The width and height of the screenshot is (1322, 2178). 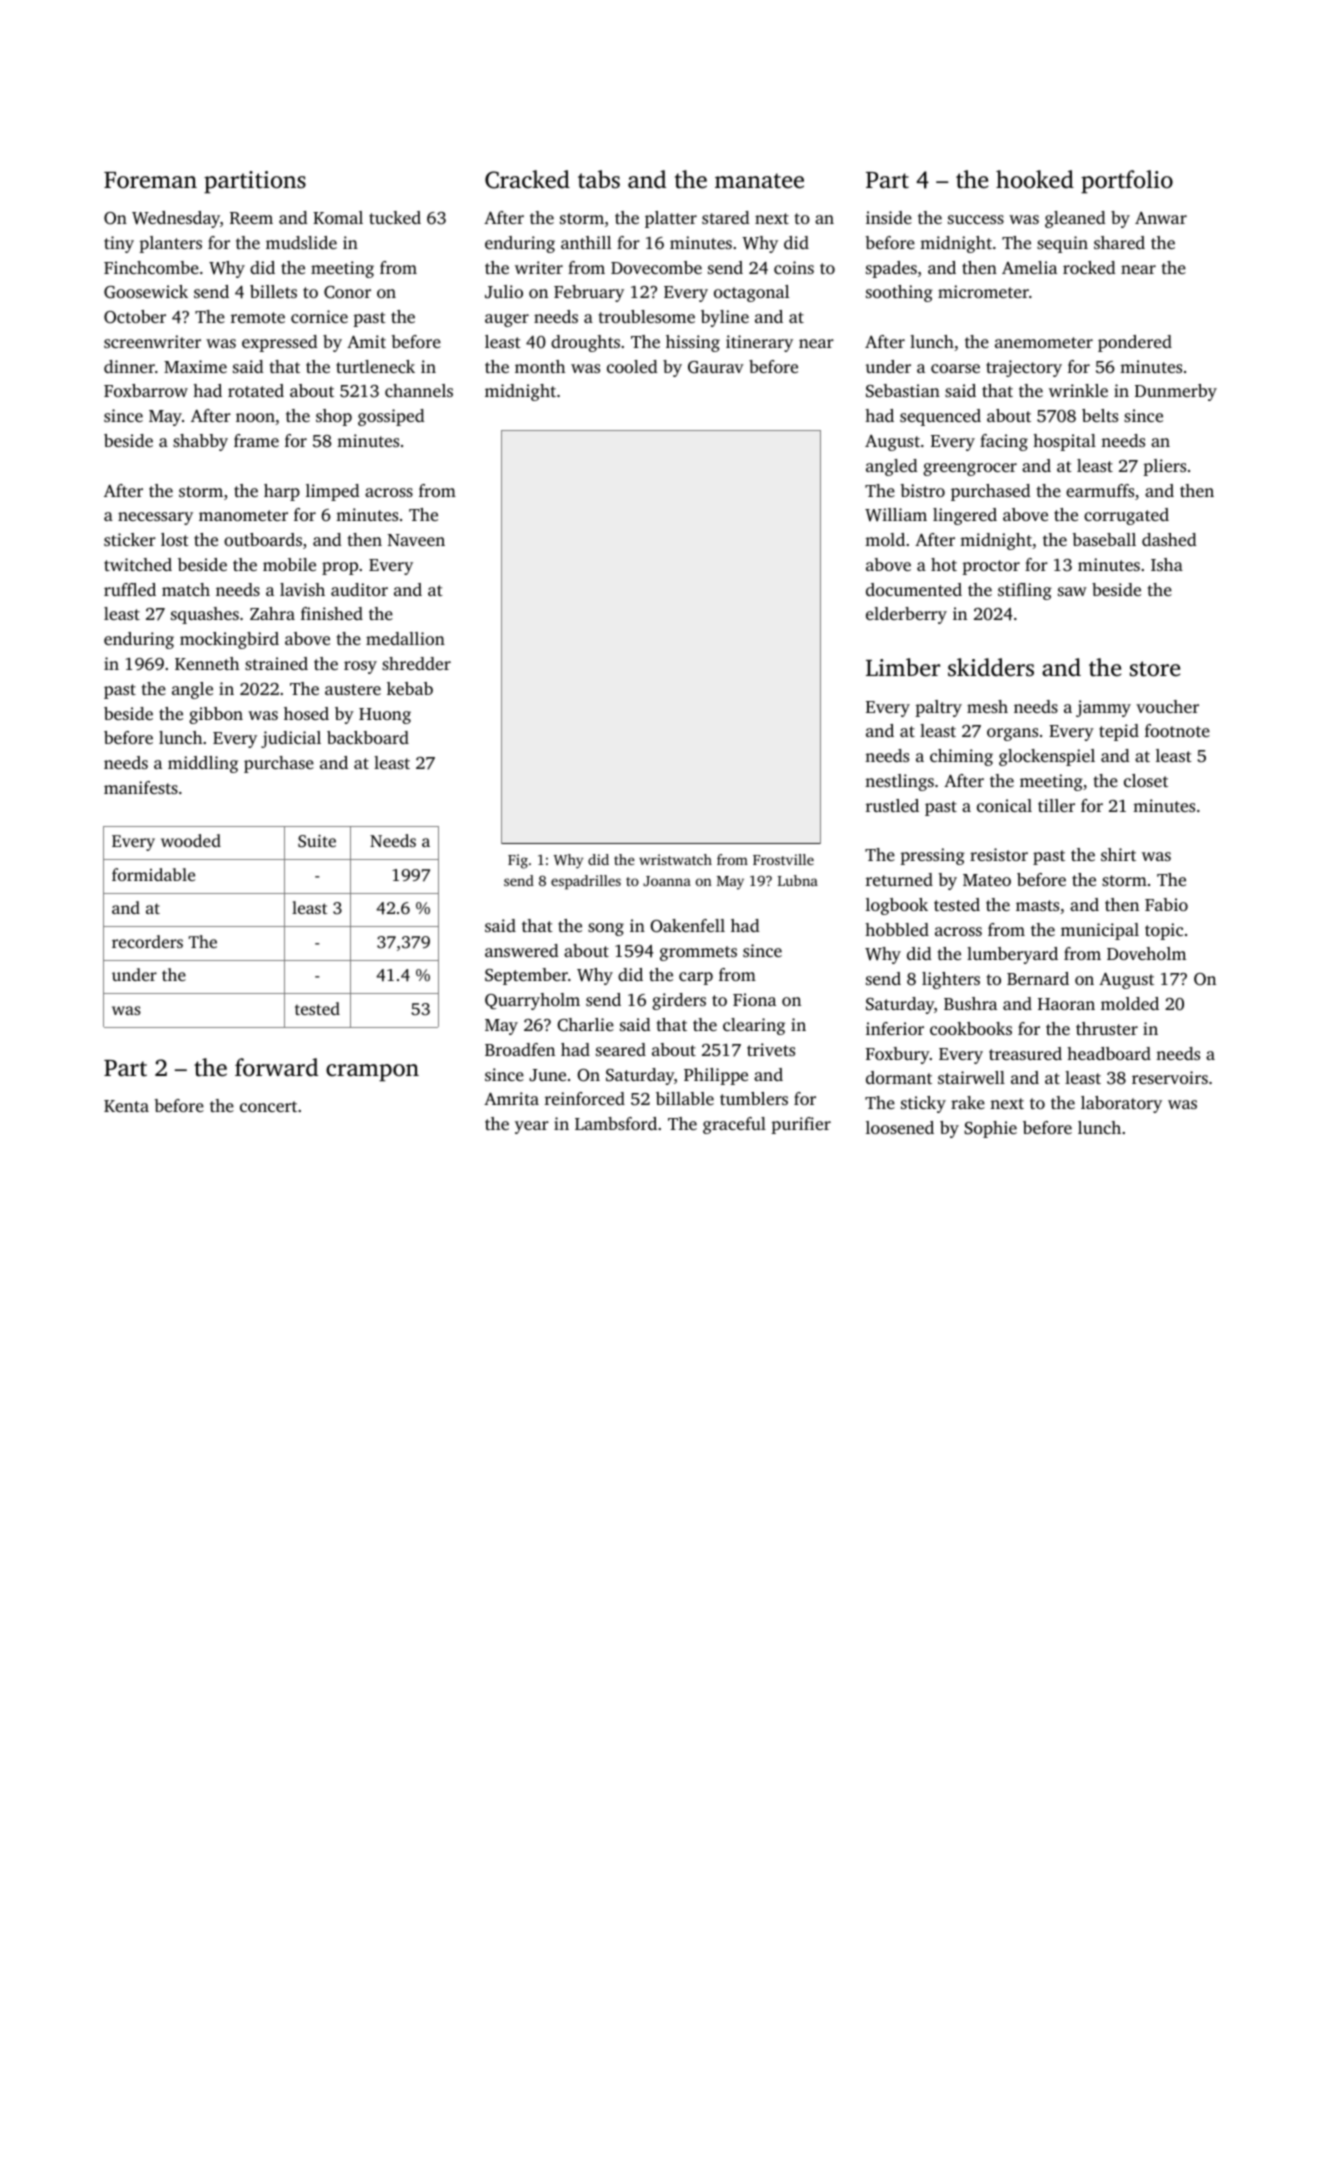 I want to click on Doveholm, so click(x=1146, y=953).
